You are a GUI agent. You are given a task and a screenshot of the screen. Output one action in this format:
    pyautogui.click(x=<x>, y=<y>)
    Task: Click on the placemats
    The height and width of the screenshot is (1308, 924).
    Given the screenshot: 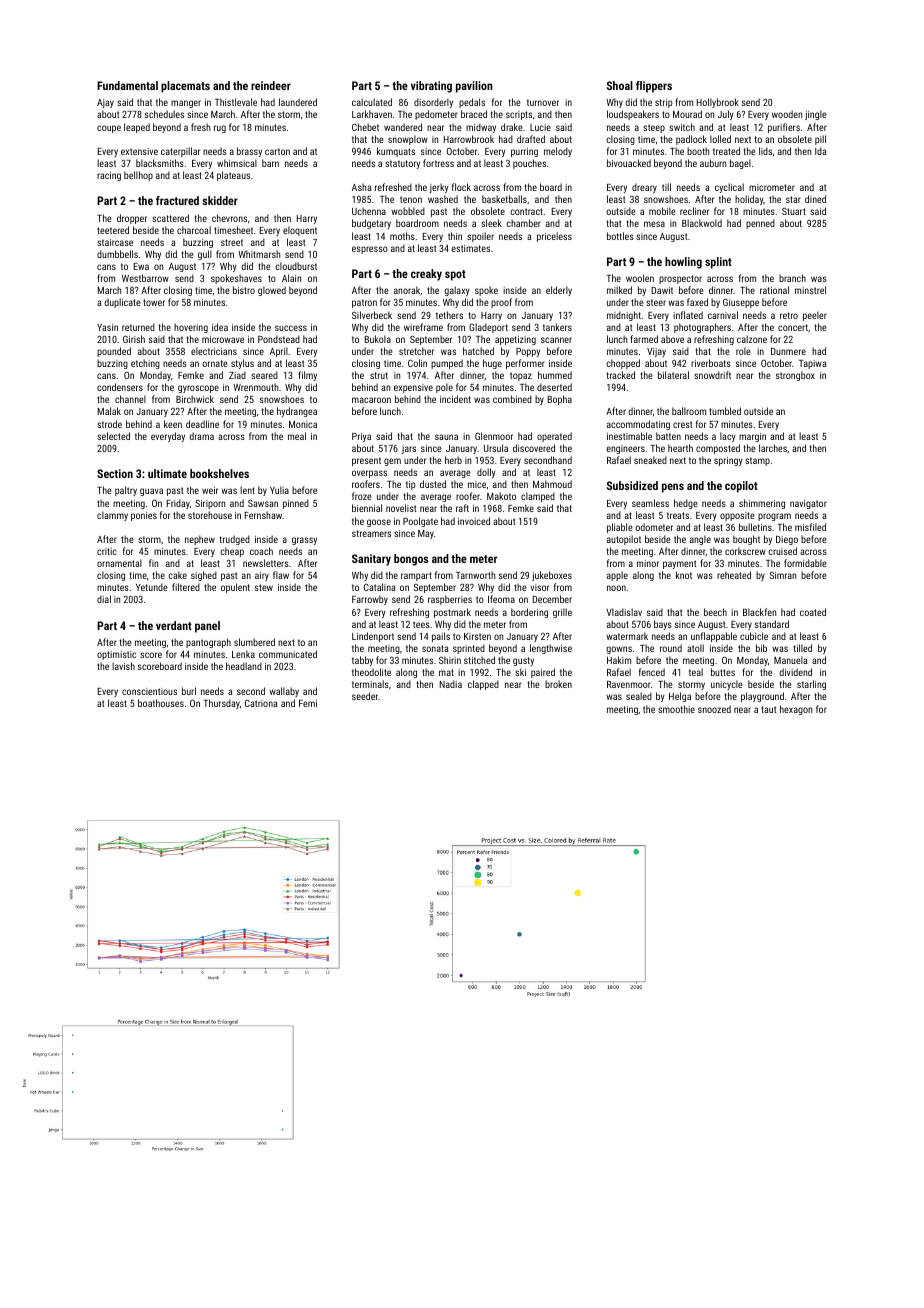 What is the action you would take?
    pyautogui.click(x=185, y=87)
